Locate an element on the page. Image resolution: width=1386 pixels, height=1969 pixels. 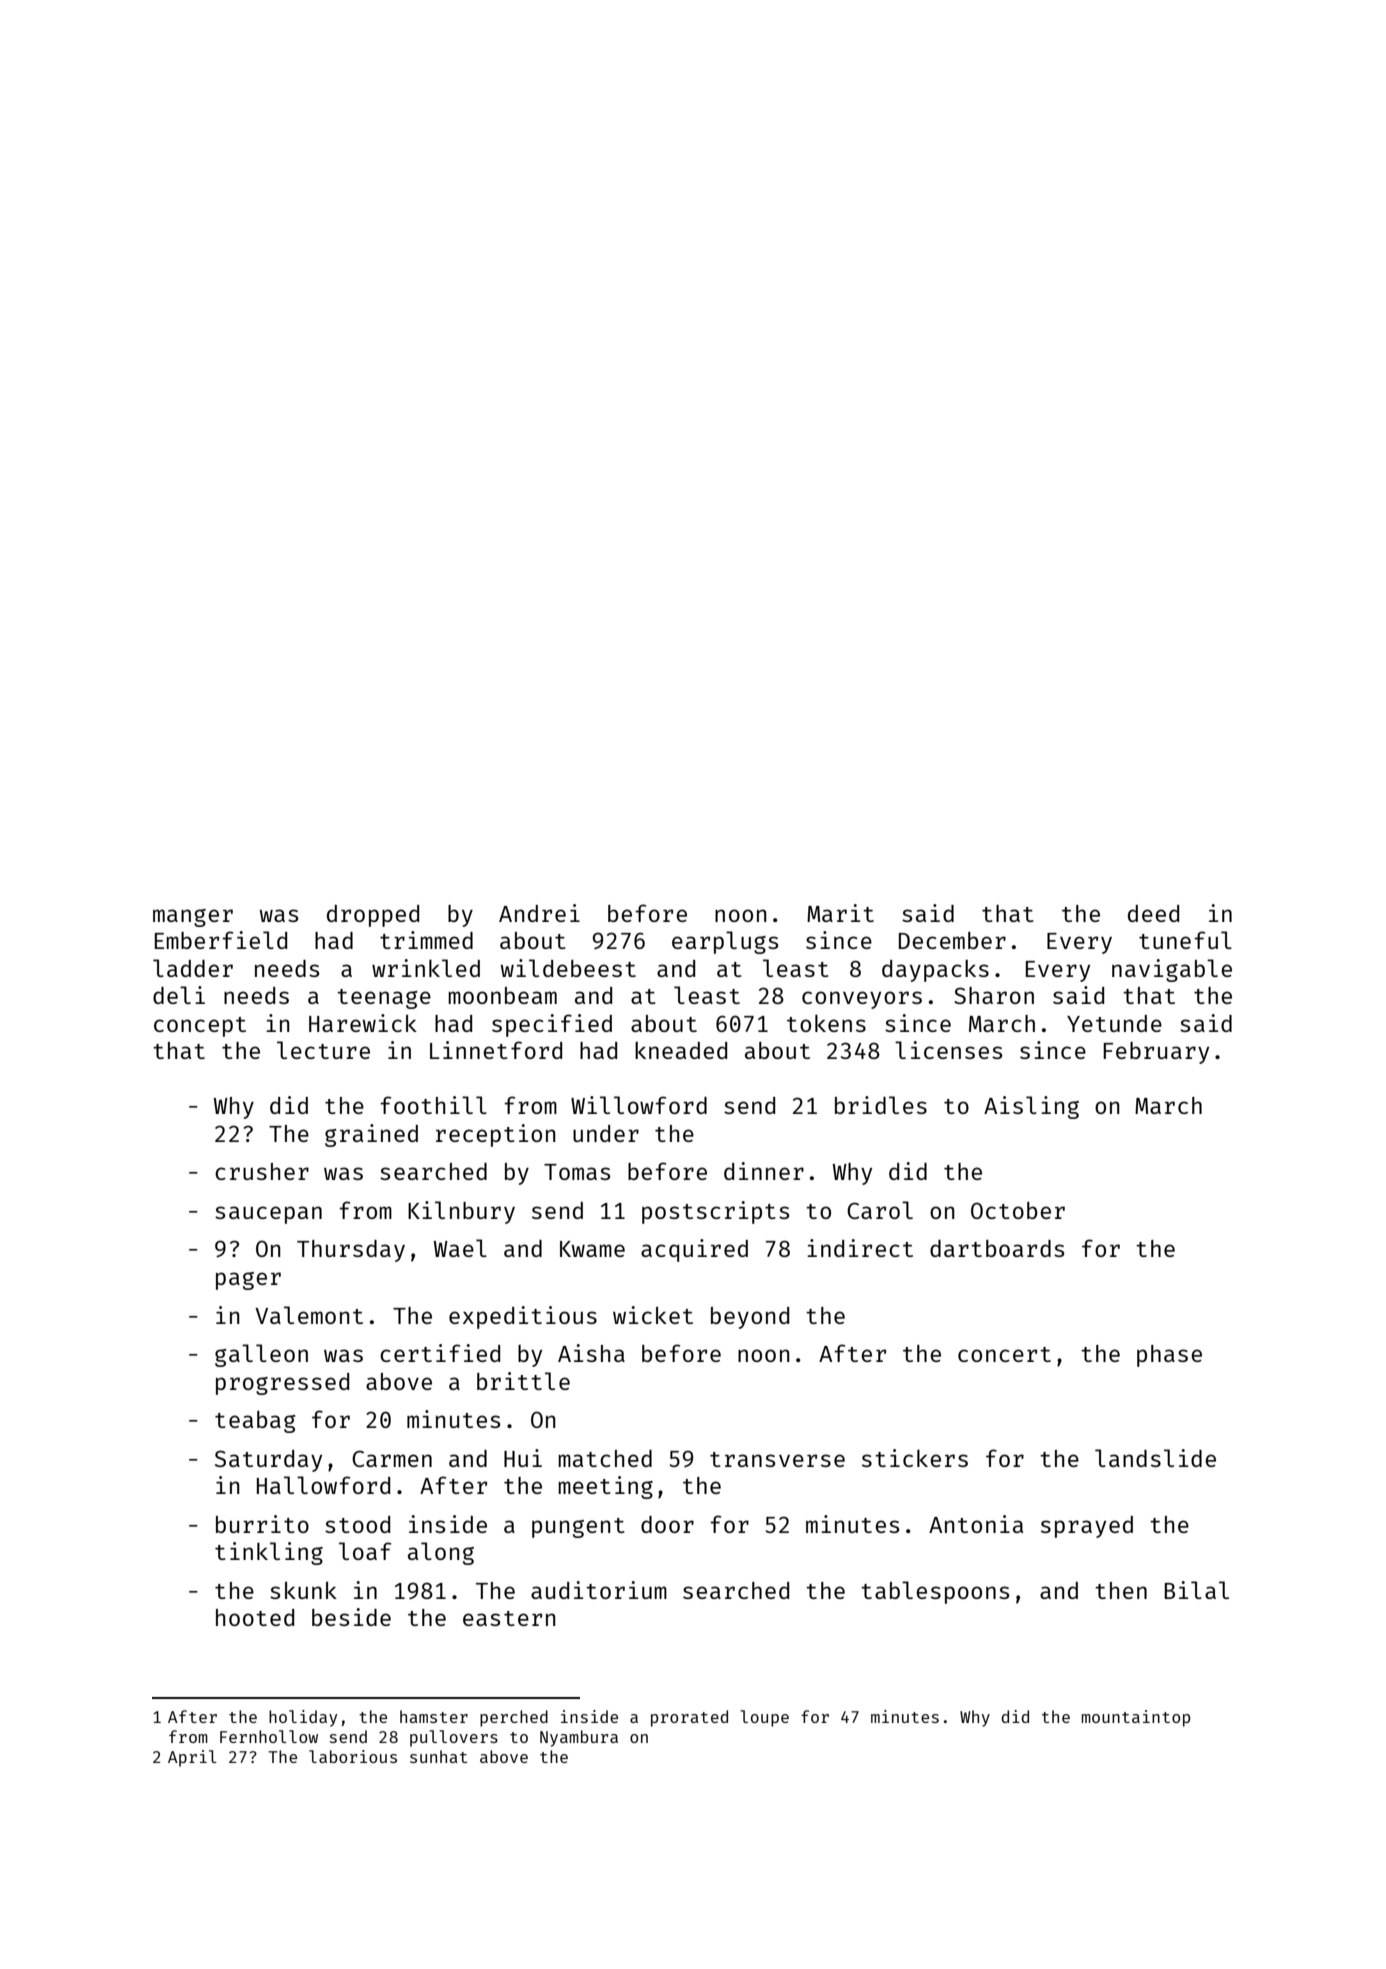
manger is located at coordinates (193, 918).
